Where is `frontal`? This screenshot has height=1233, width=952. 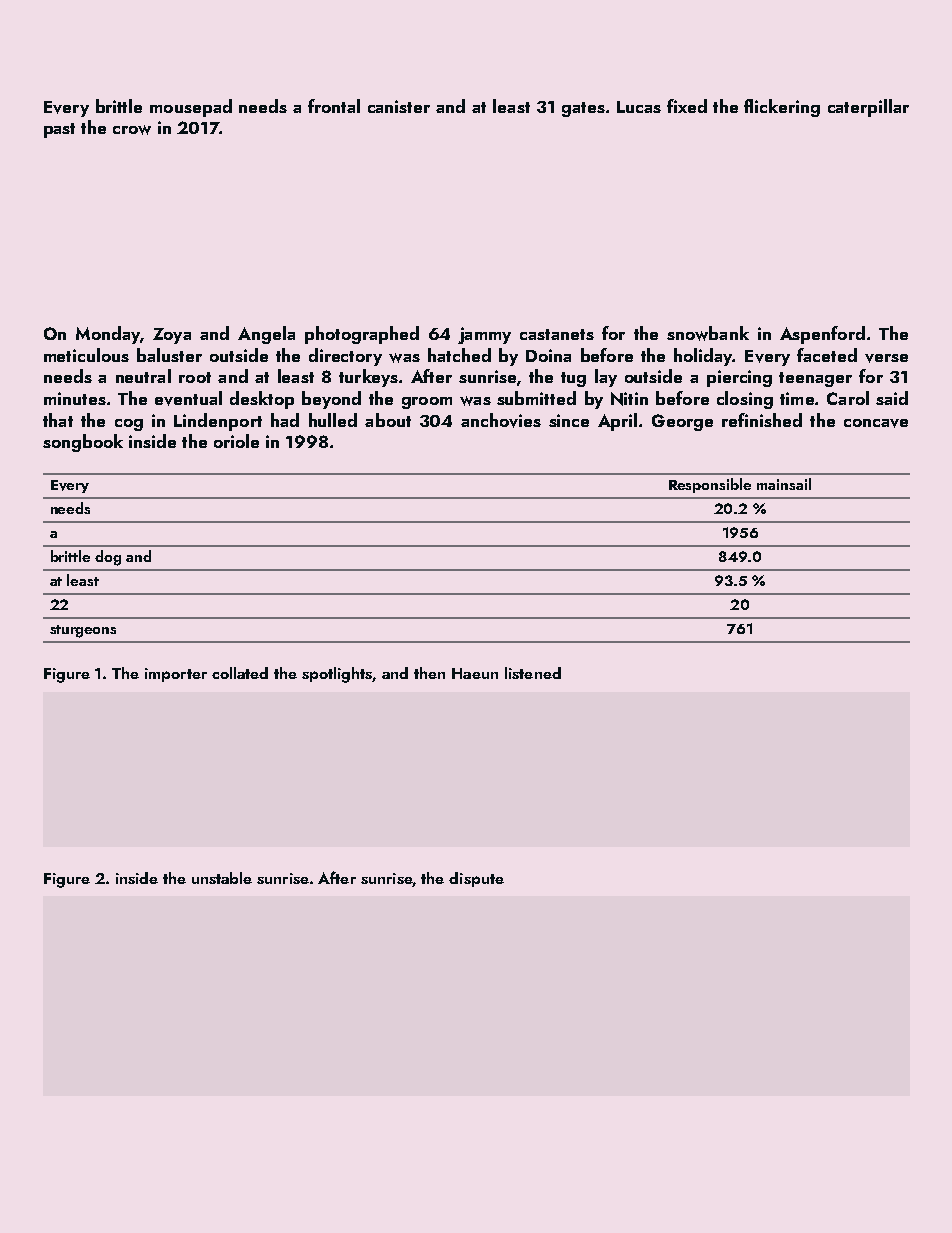
frontal is located at coordinates (334, 106).
